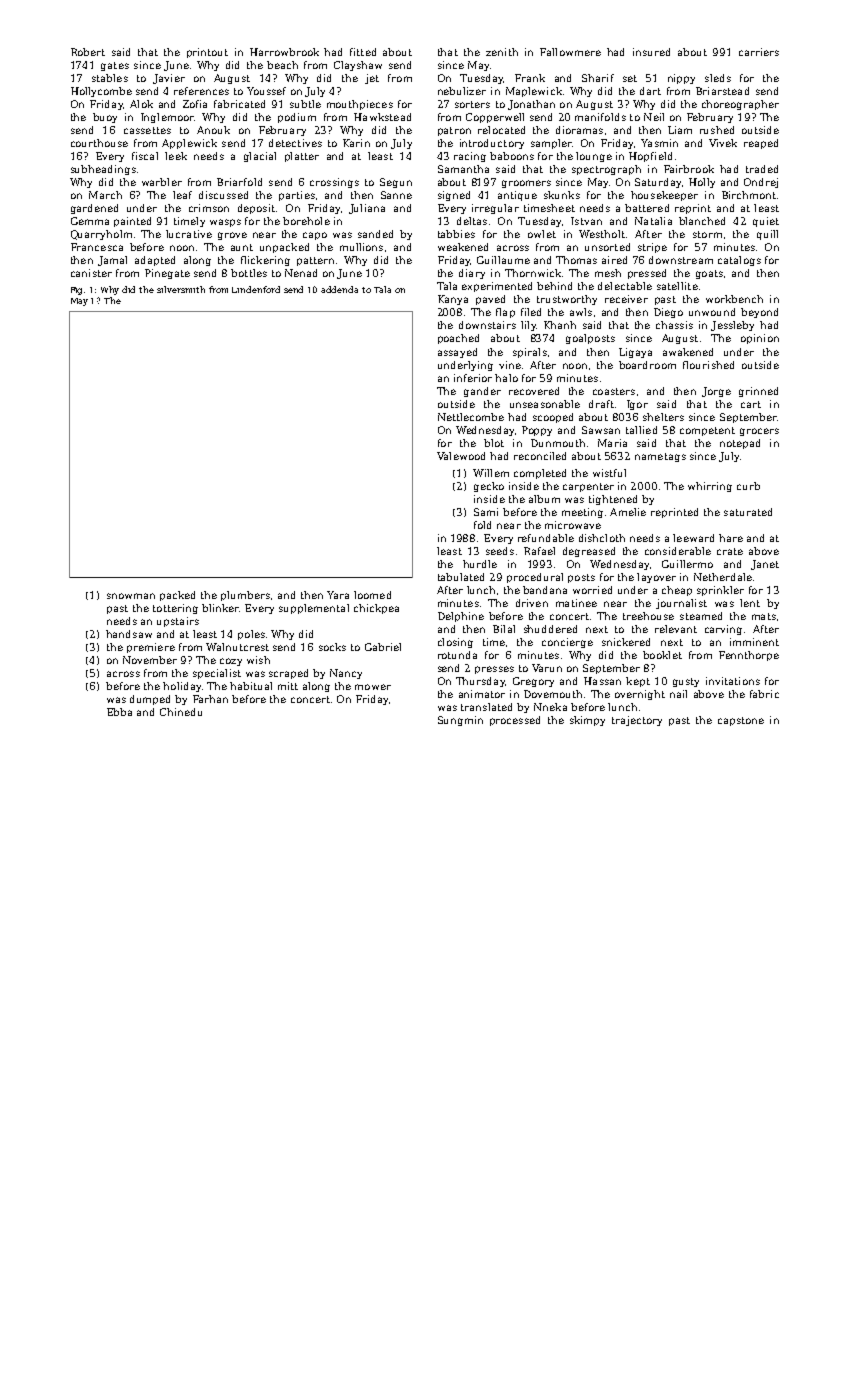 This screenshot has width=849, height=1400. Describe the element at coordinates (461, 456) in the screenshot. I see `Valewood` at that location.
